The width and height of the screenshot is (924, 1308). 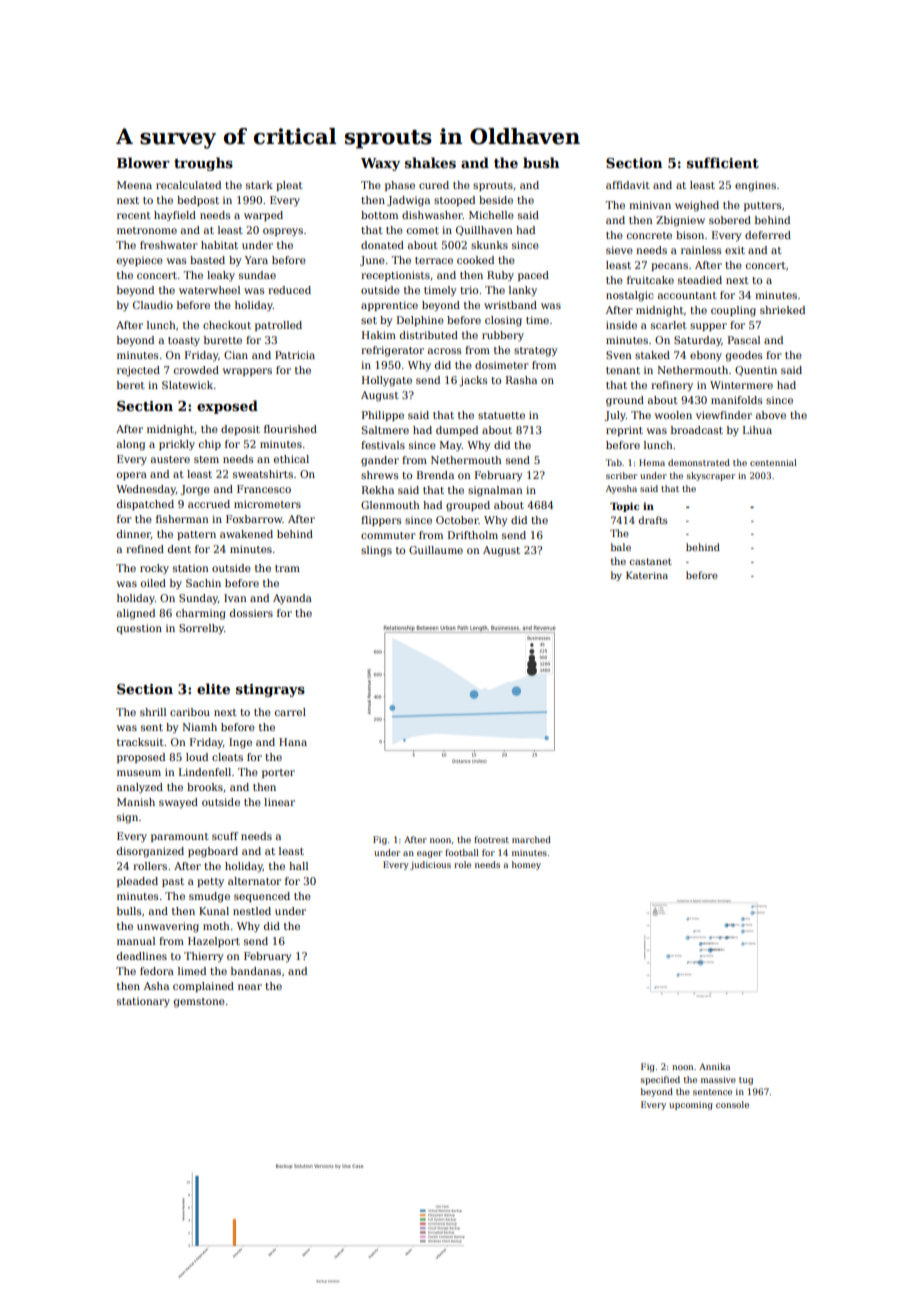 What do you see at coordinates (526, 865) in the screenshot?
I see `homey` at bounding box center [526, 865].
